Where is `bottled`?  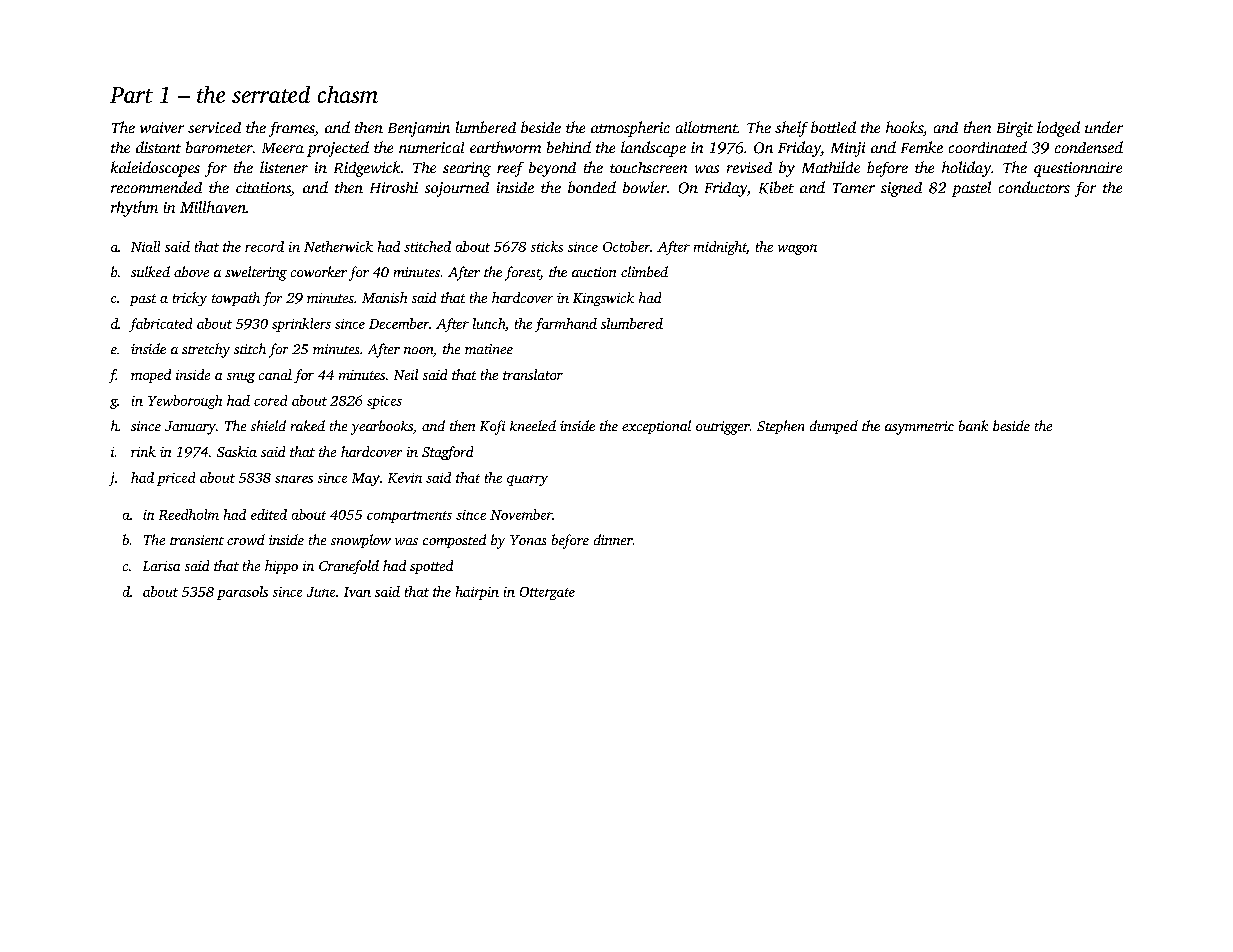
bottled is located at coordinates (833, 127).
